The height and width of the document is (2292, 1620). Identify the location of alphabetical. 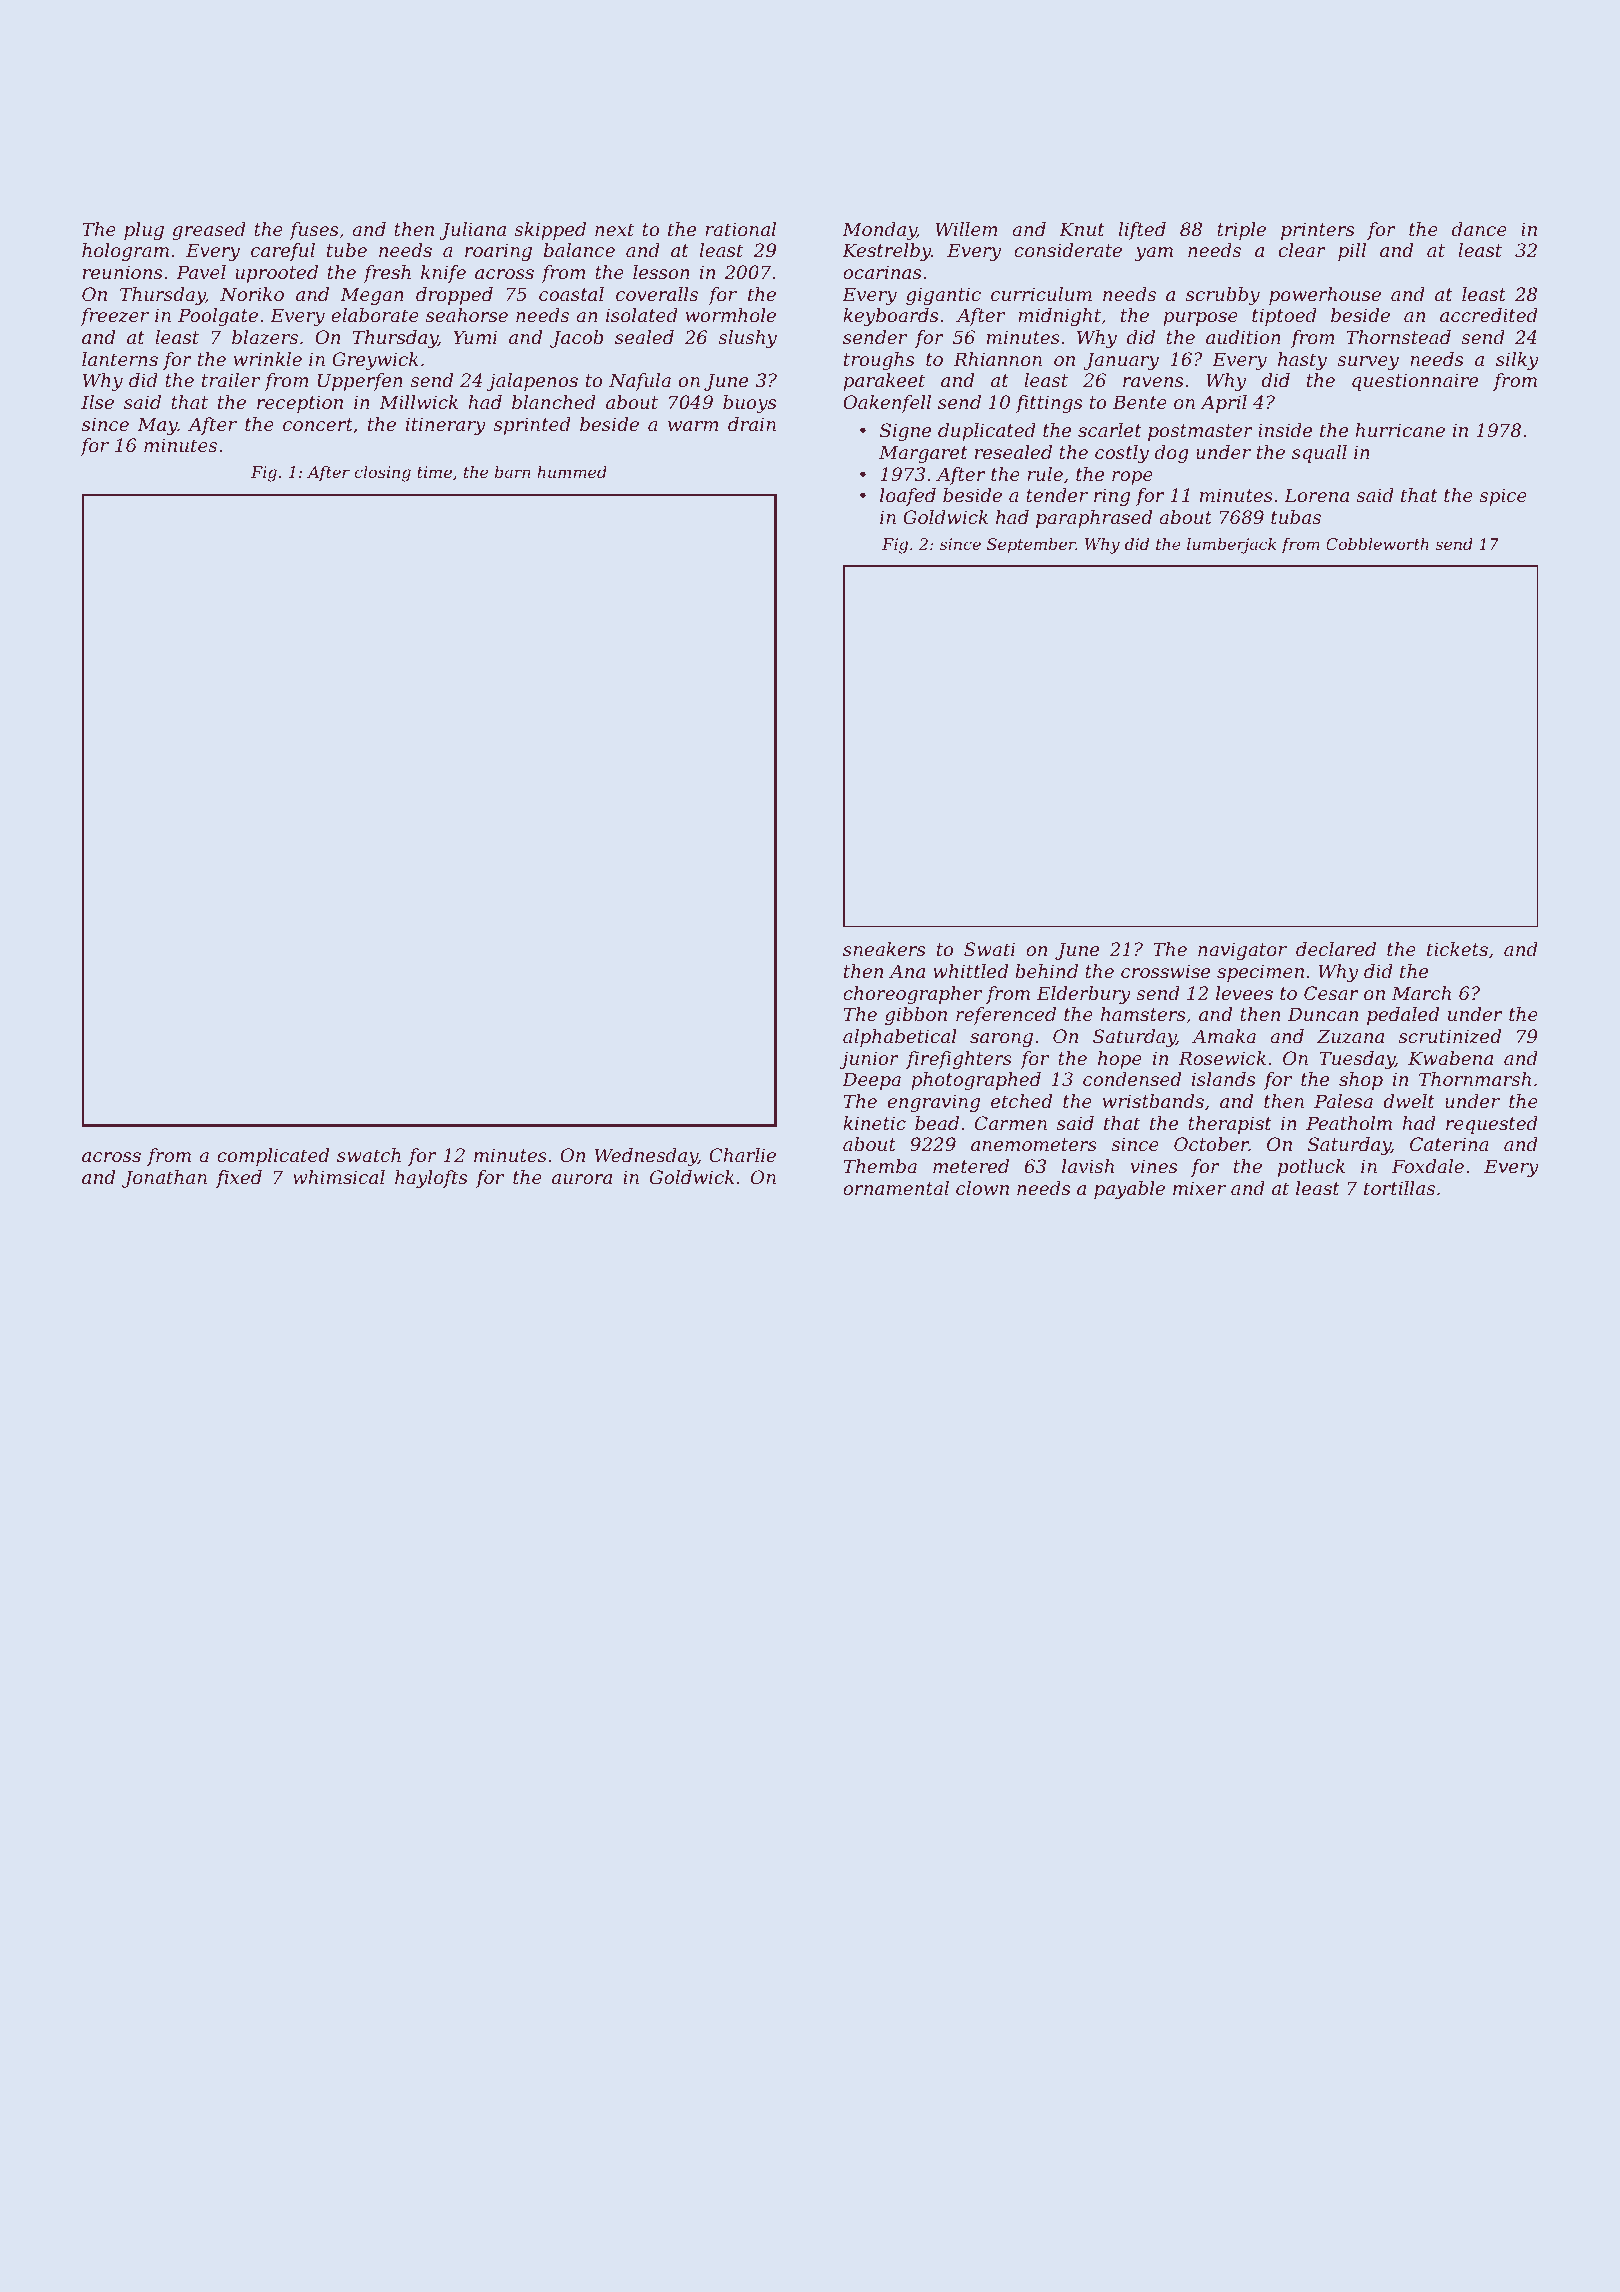
(900, 1038).
